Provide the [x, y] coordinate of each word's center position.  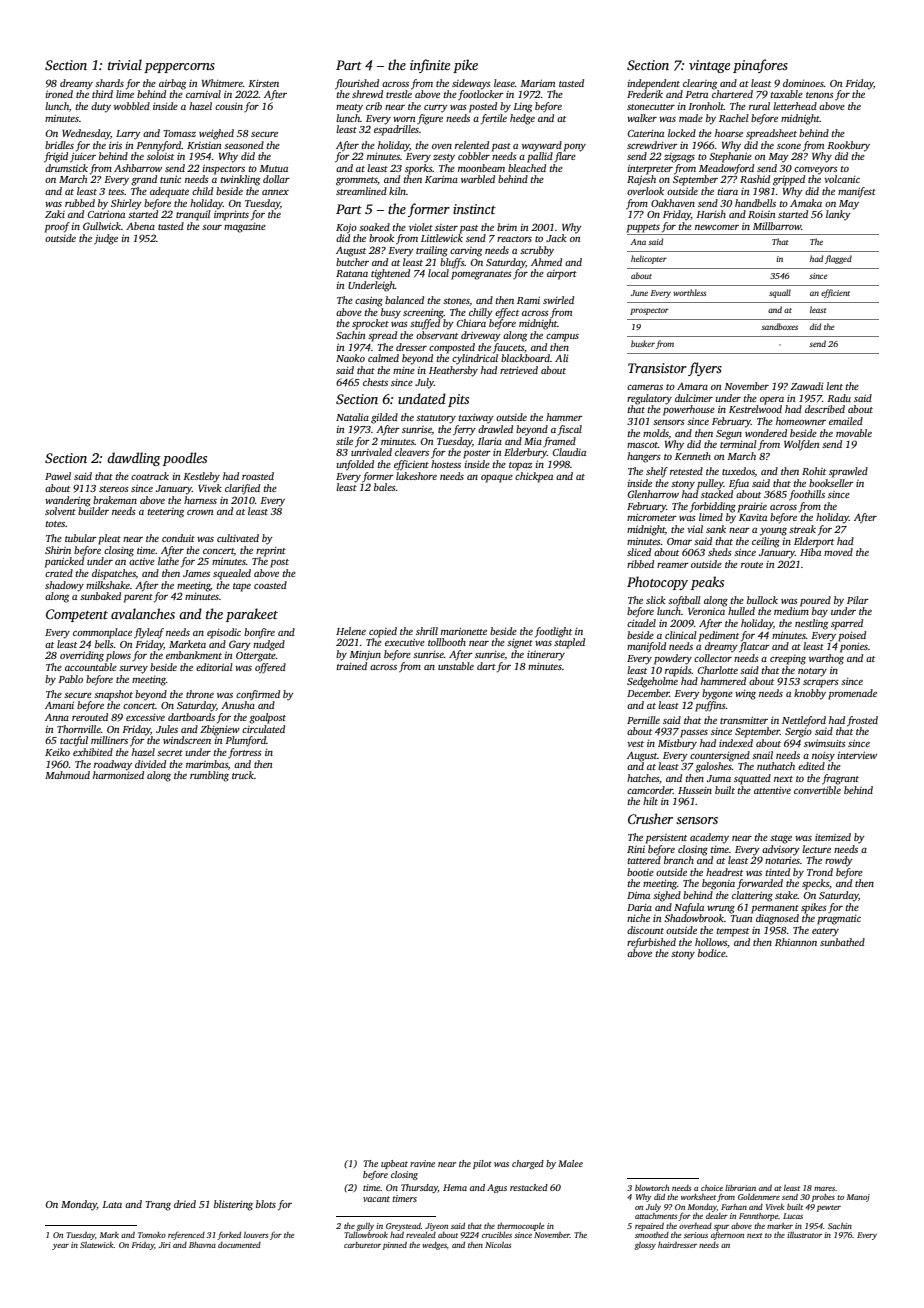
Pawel [58, 476]
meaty [349, 108]
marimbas [207, 764]
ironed [59, 94]
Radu [839, 398]
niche [638, 918]
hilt [650, 801]
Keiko [57, 752]
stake [786, 895]
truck [243, 775]
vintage [709, 66]
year [60, 1247]
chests [375, 382]
